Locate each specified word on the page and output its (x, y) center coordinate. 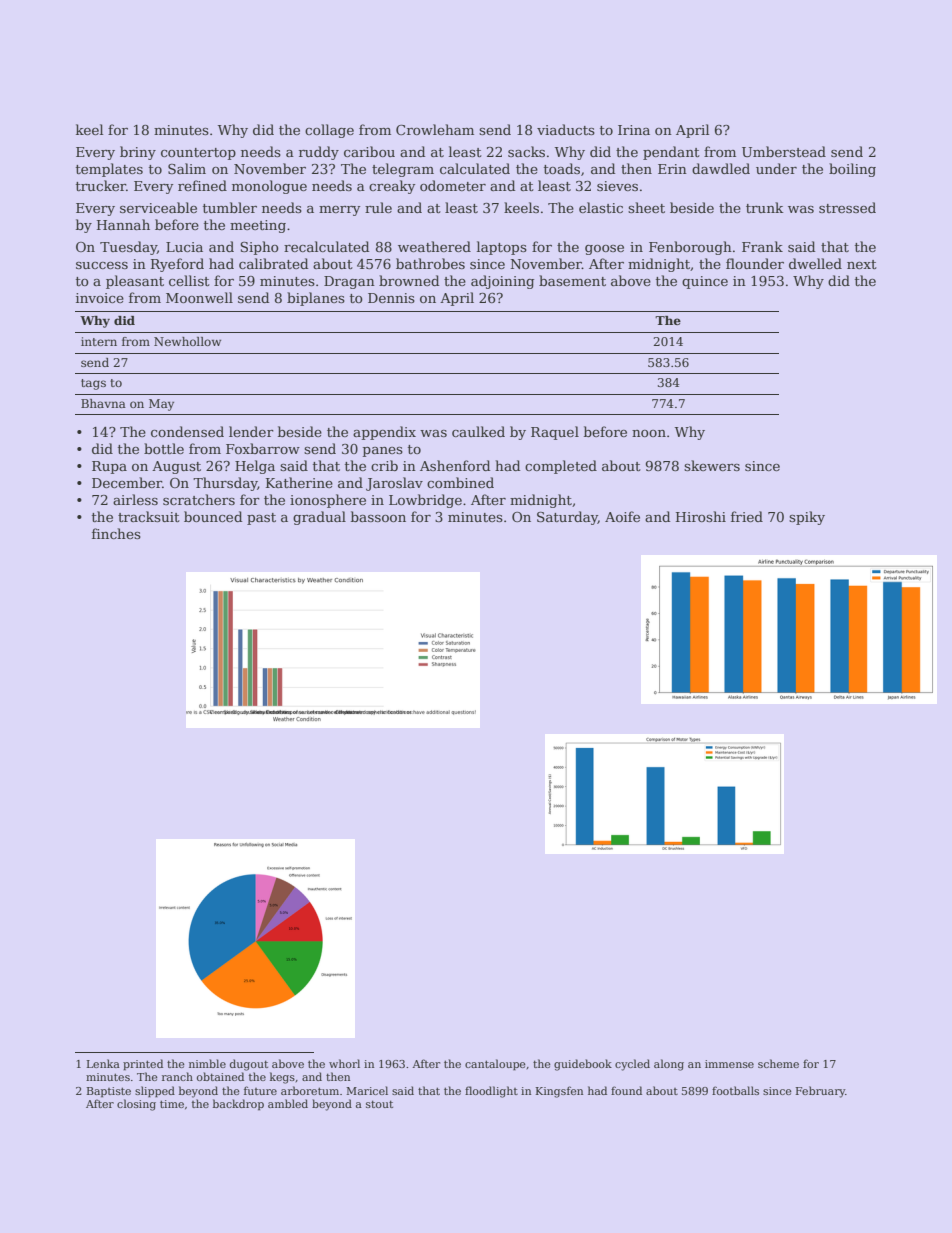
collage (329, 131)
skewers (712, 465)
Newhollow (187, 341)
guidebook (583, 1065)
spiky (807, 518)
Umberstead (784, 151)
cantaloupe (495, 1065)
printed (143, 1065)
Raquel (555, 433)
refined (202, 185)
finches (116, 533)
